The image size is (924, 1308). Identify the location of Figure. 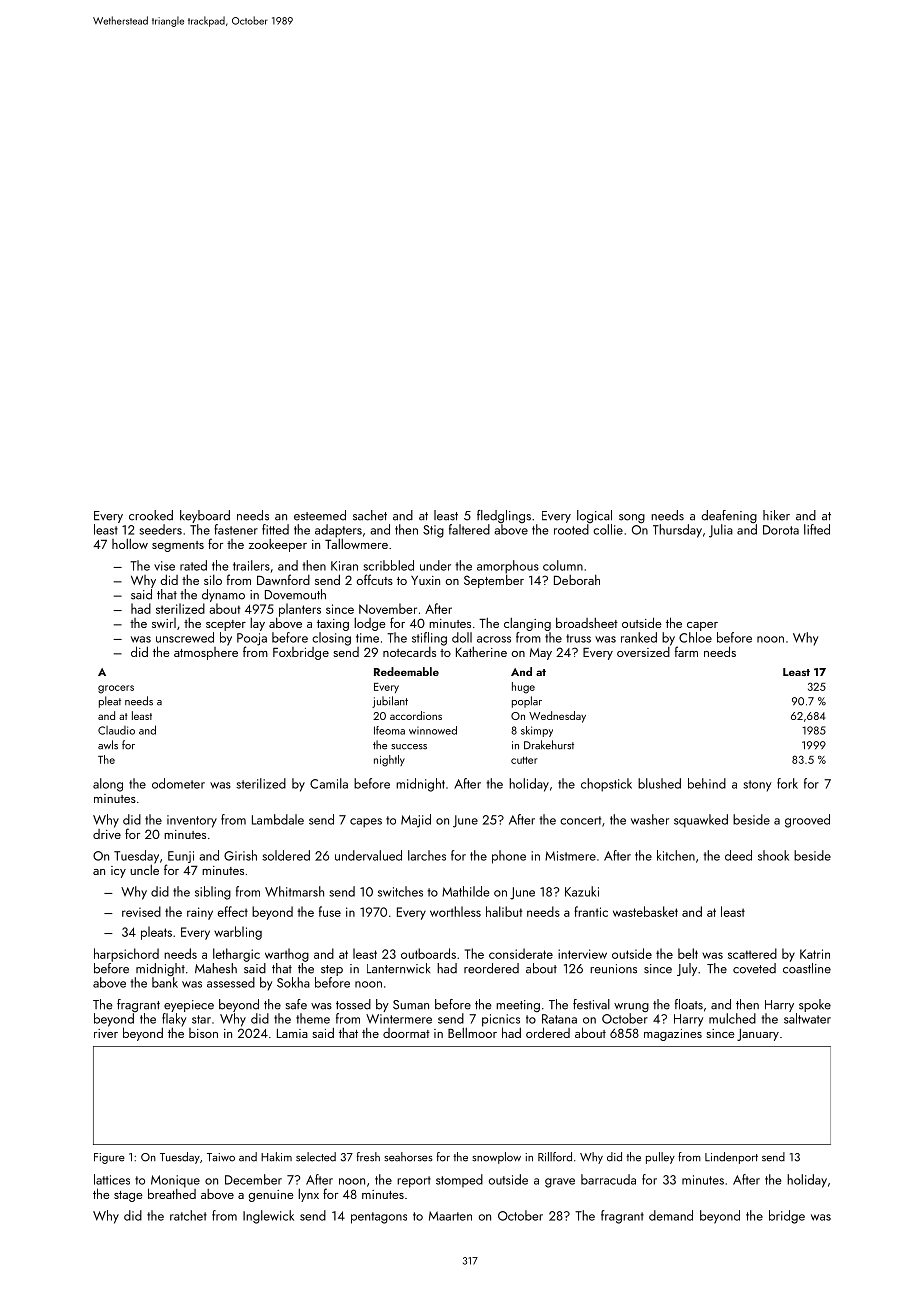
(109, 1158).
